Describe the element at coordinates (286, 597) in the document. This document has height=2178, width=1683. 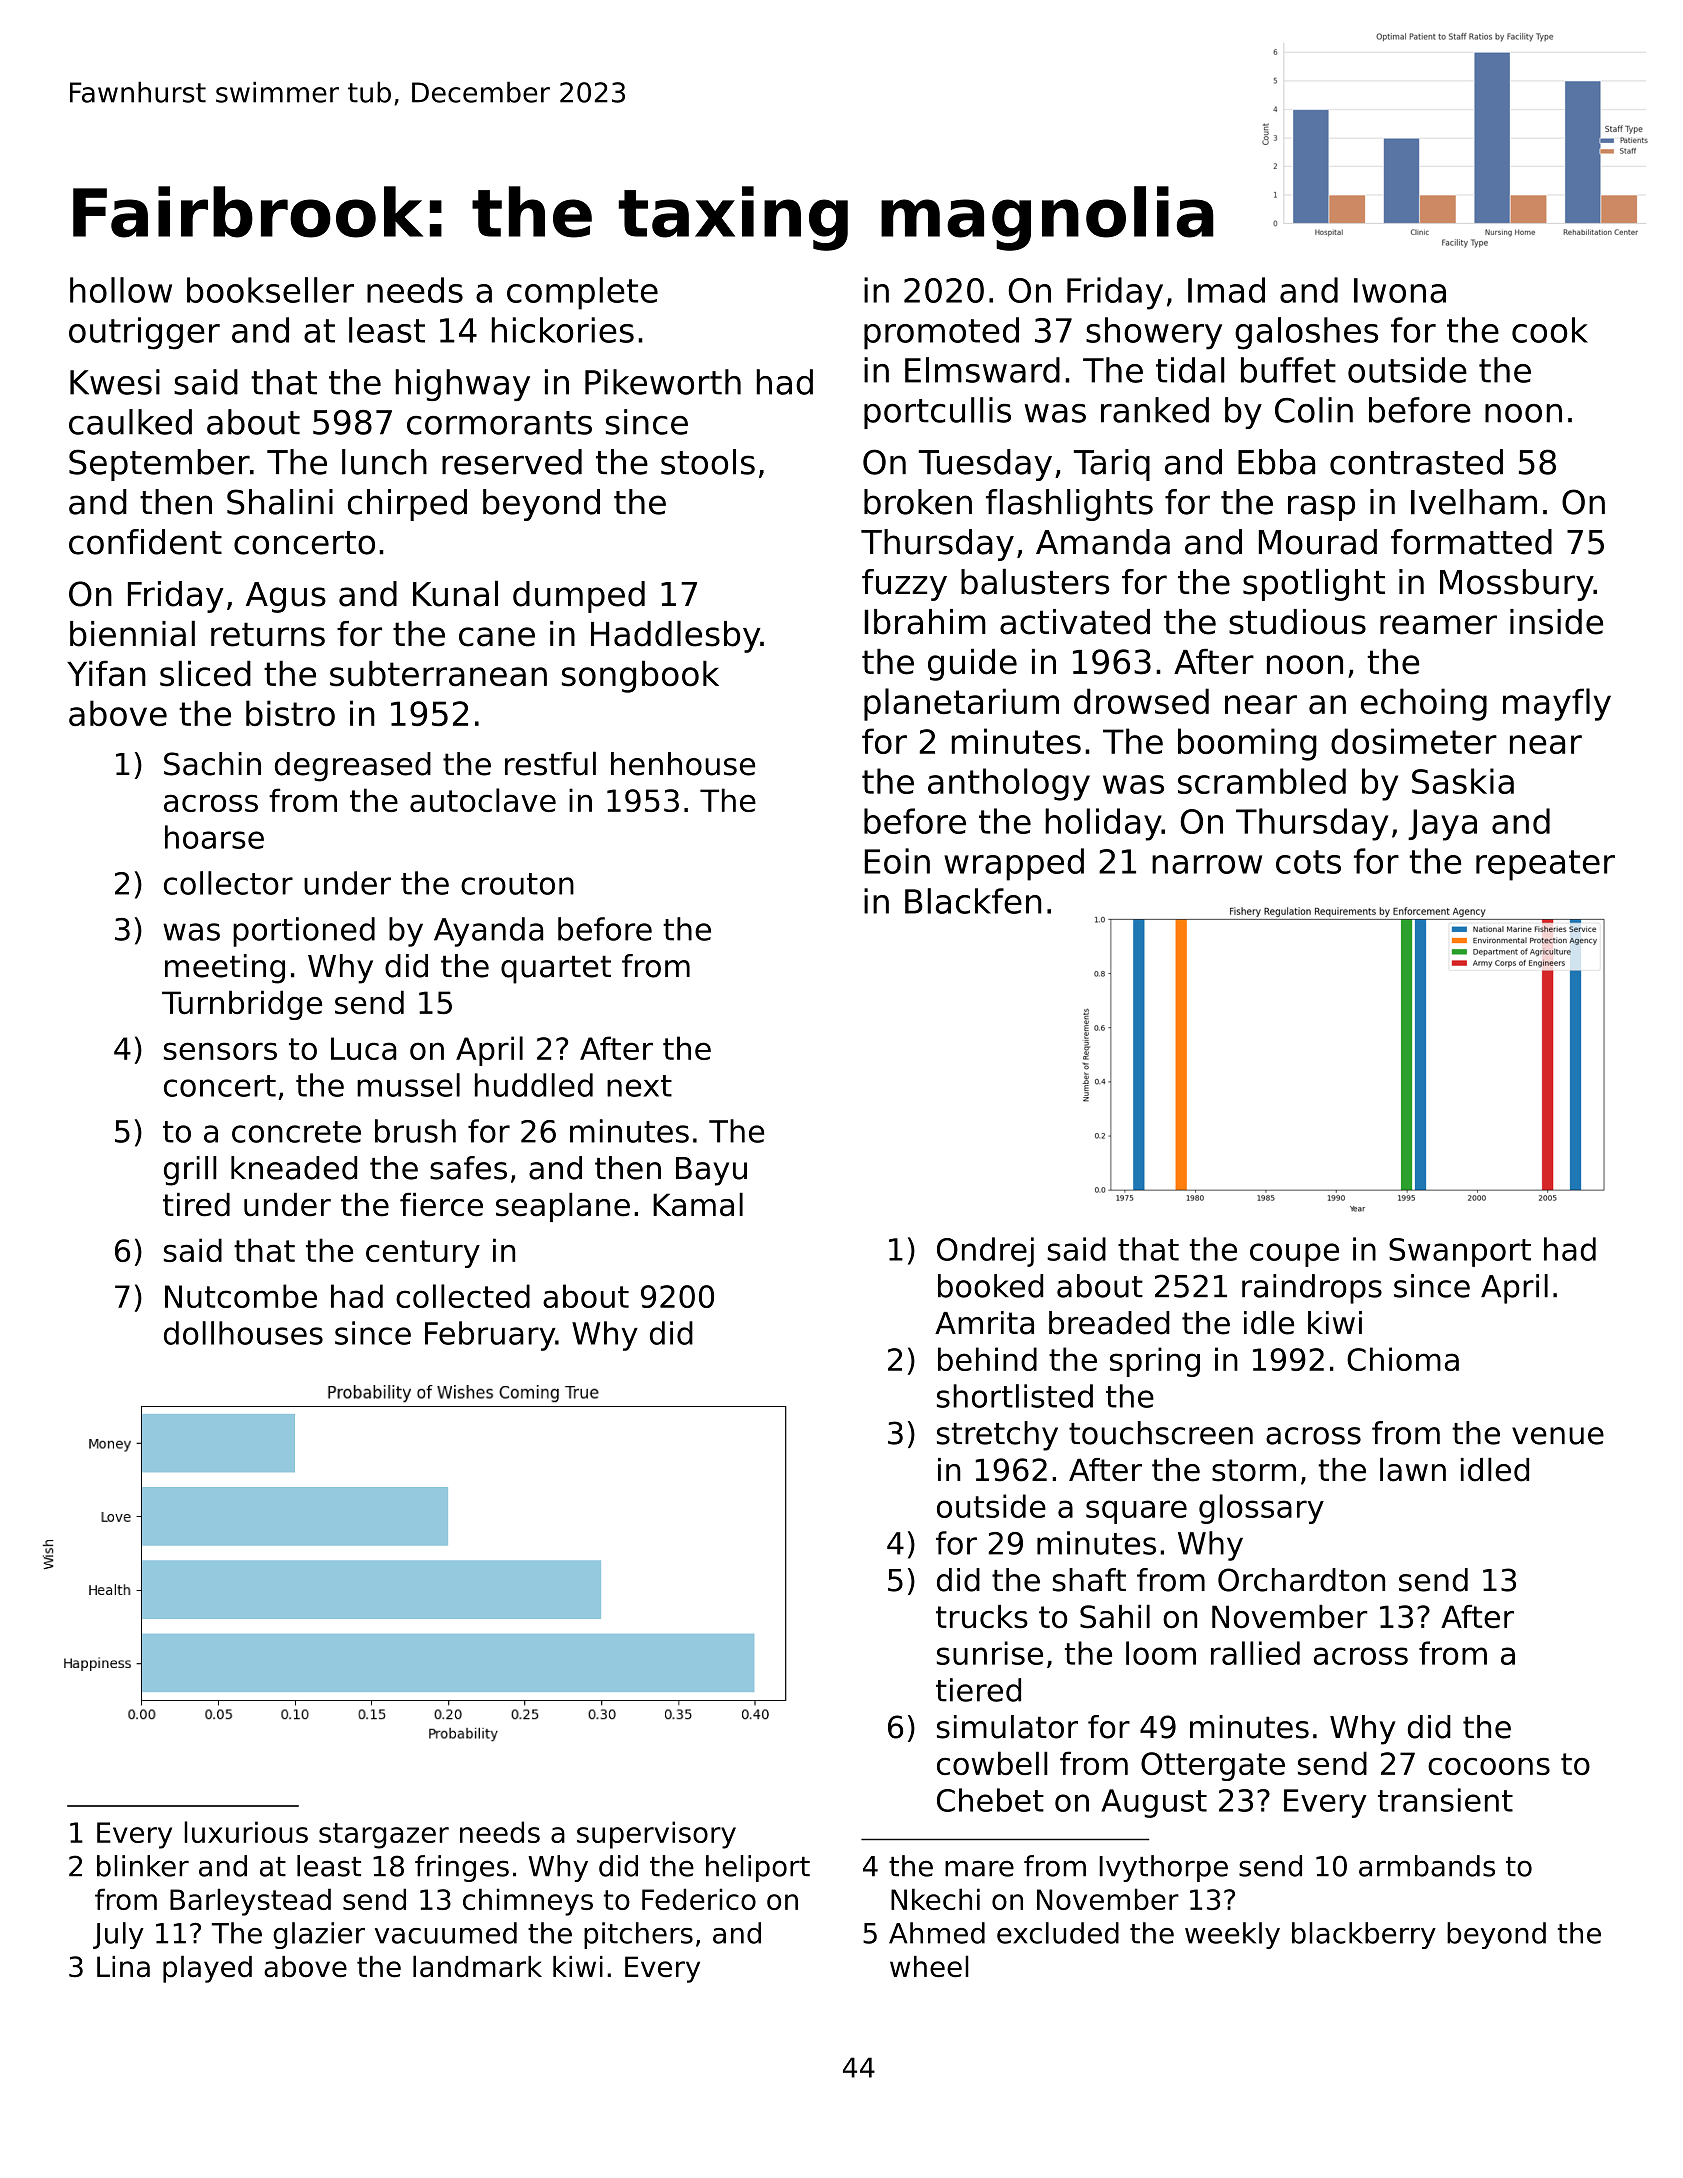
I see `Agus` at that location.
